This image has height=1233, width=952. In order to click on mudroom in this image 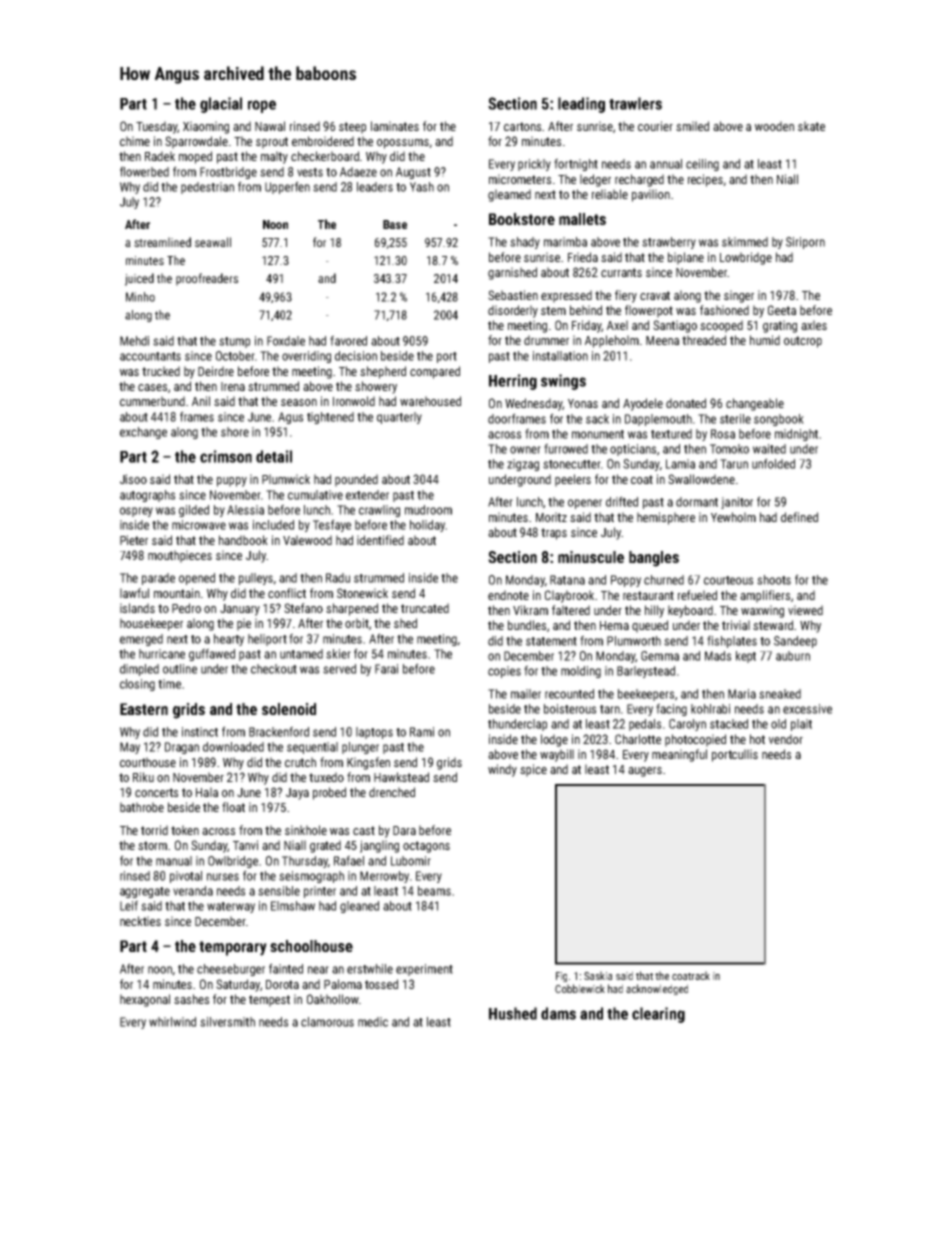, I will do `click(428, 510)`.
